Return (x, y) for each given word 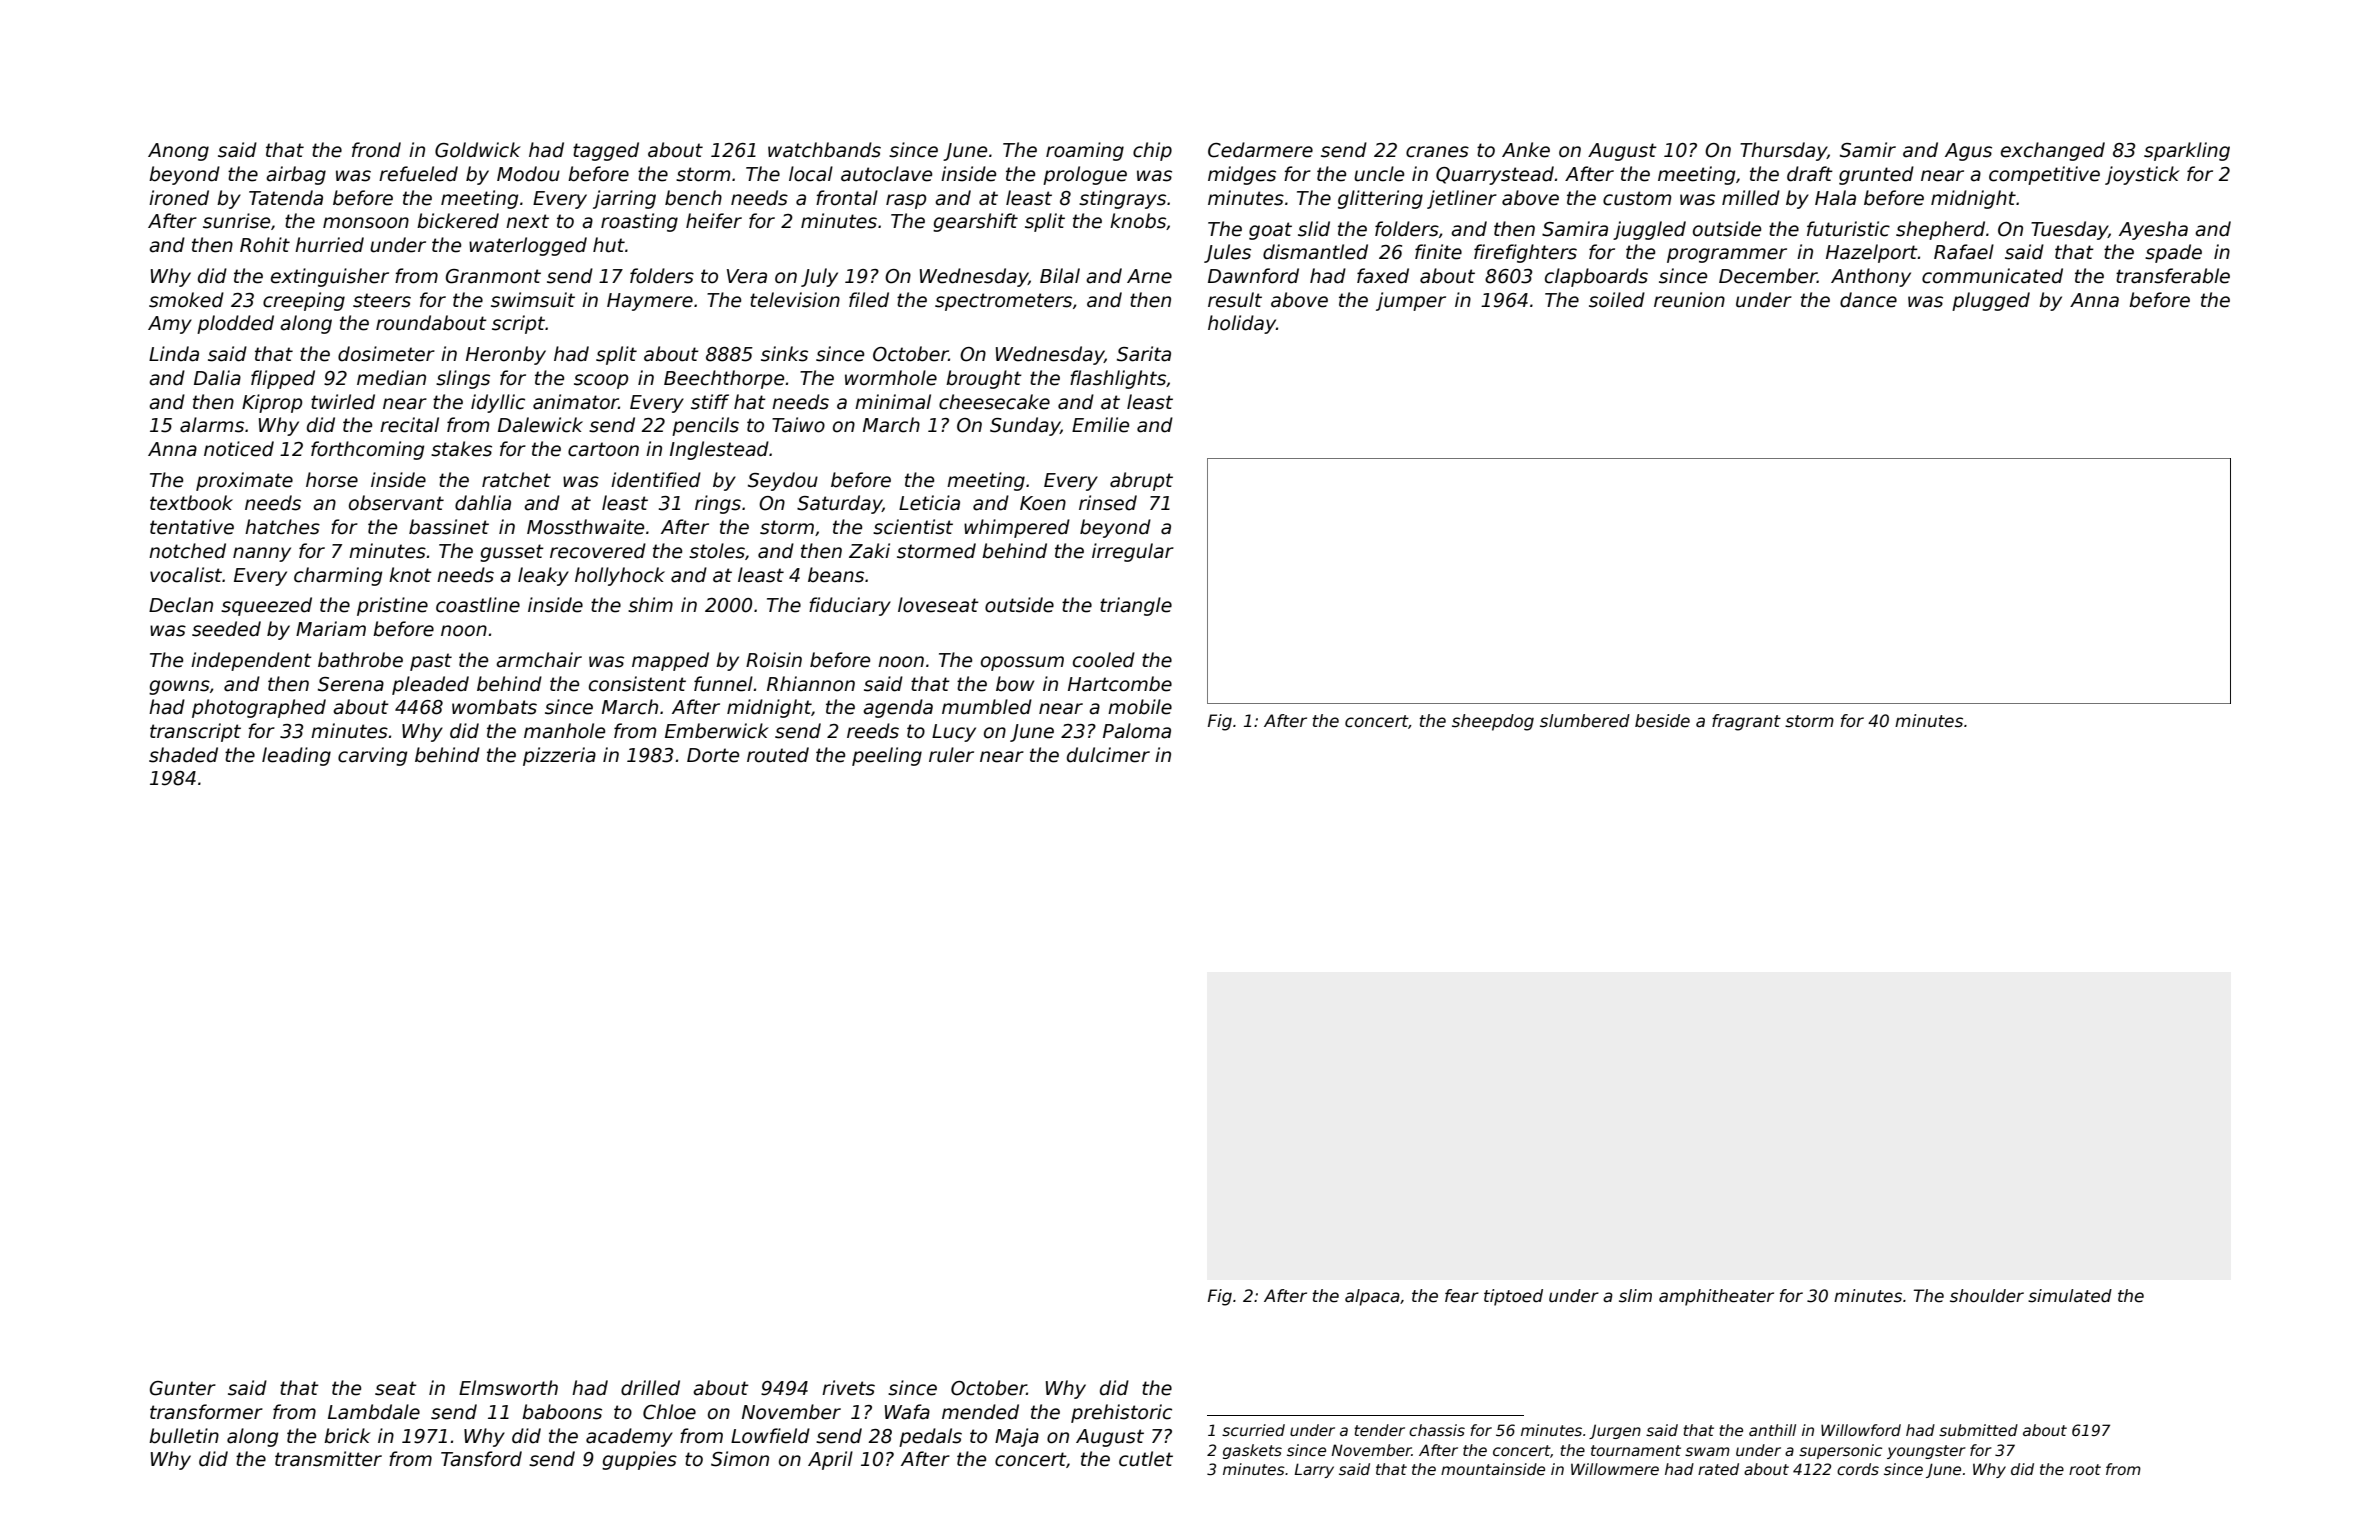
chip (1152, 151)
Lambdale (374, 1412)
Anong (178, 152)
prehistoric (1121, 1413)
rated (1718, 1469)
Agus (1968, 152)
